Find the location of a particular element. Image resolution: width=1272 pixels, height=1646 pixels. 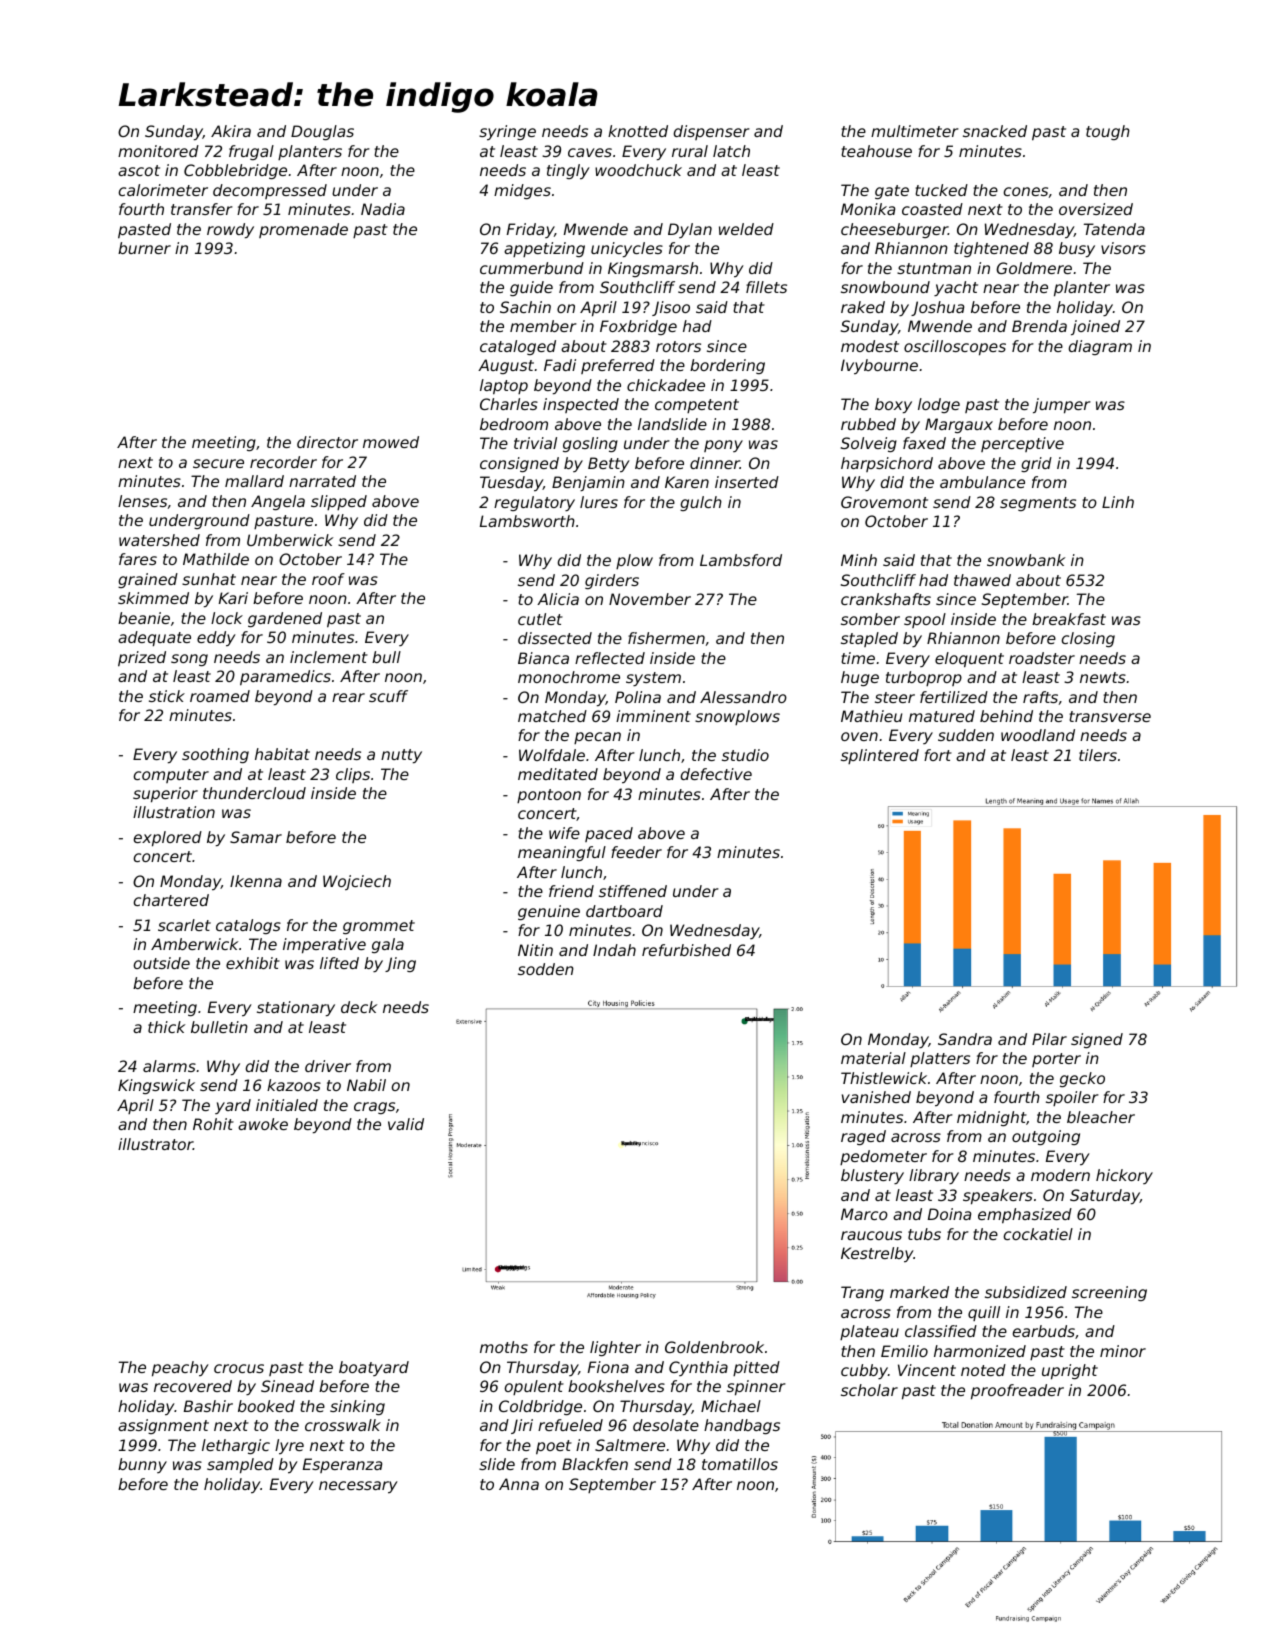

girders is located at coordinates (612, 581).
